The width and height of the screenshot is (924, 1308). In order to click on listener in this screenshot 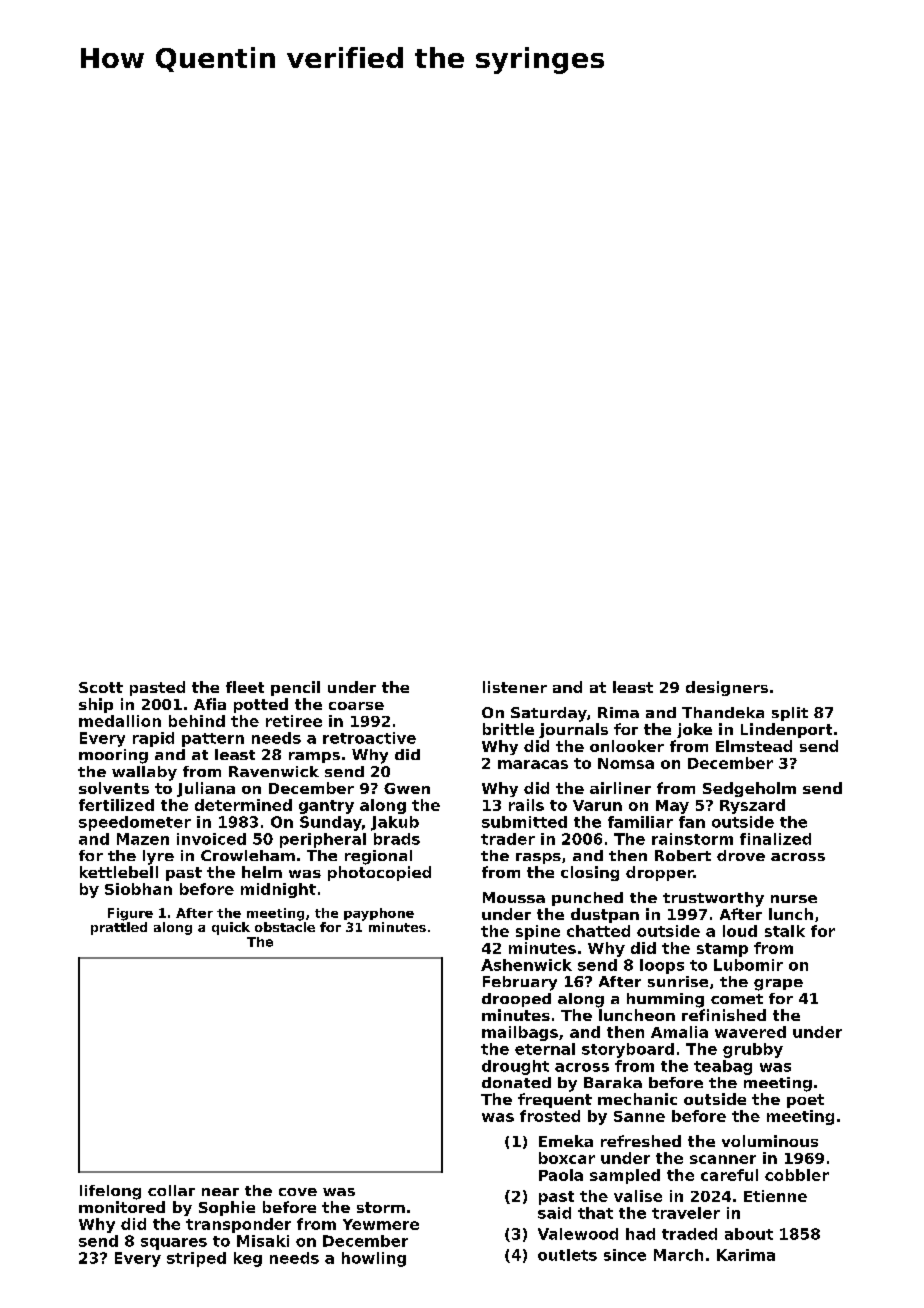, I will do `click(515, 687)`.
